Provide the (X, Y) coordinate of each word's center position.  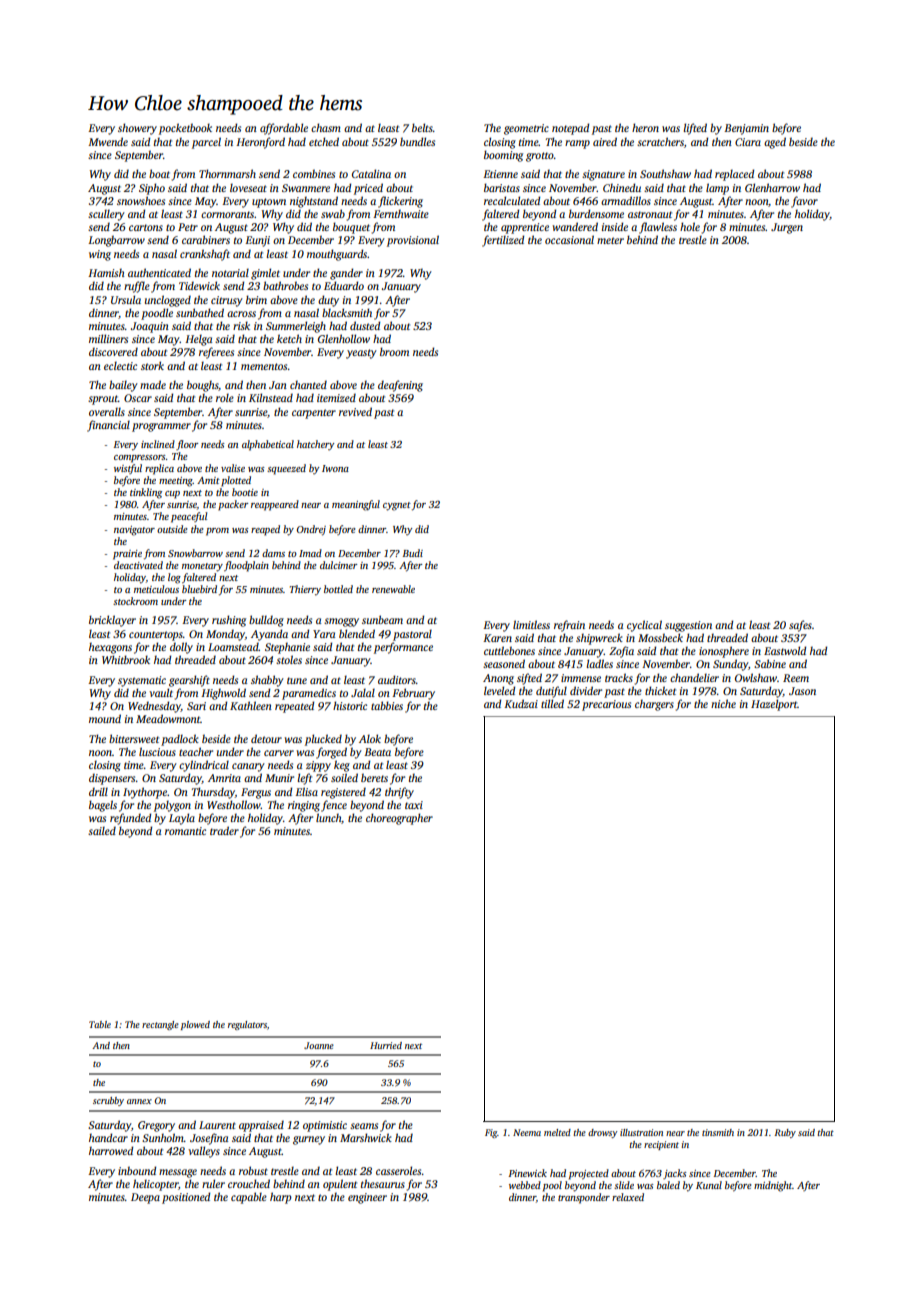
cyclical (644, 626)
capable (249, 1198)
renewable (393, 589)
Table (100, 1024)
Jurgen (787, 228)
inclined (158, 444)
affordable (284, 129)
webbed (525, 1185)
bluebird (199, 589)
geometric (526, 129)
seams (364, 1126)
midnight (773, 1186)
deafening (400, 386)
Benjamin (746, 129)
